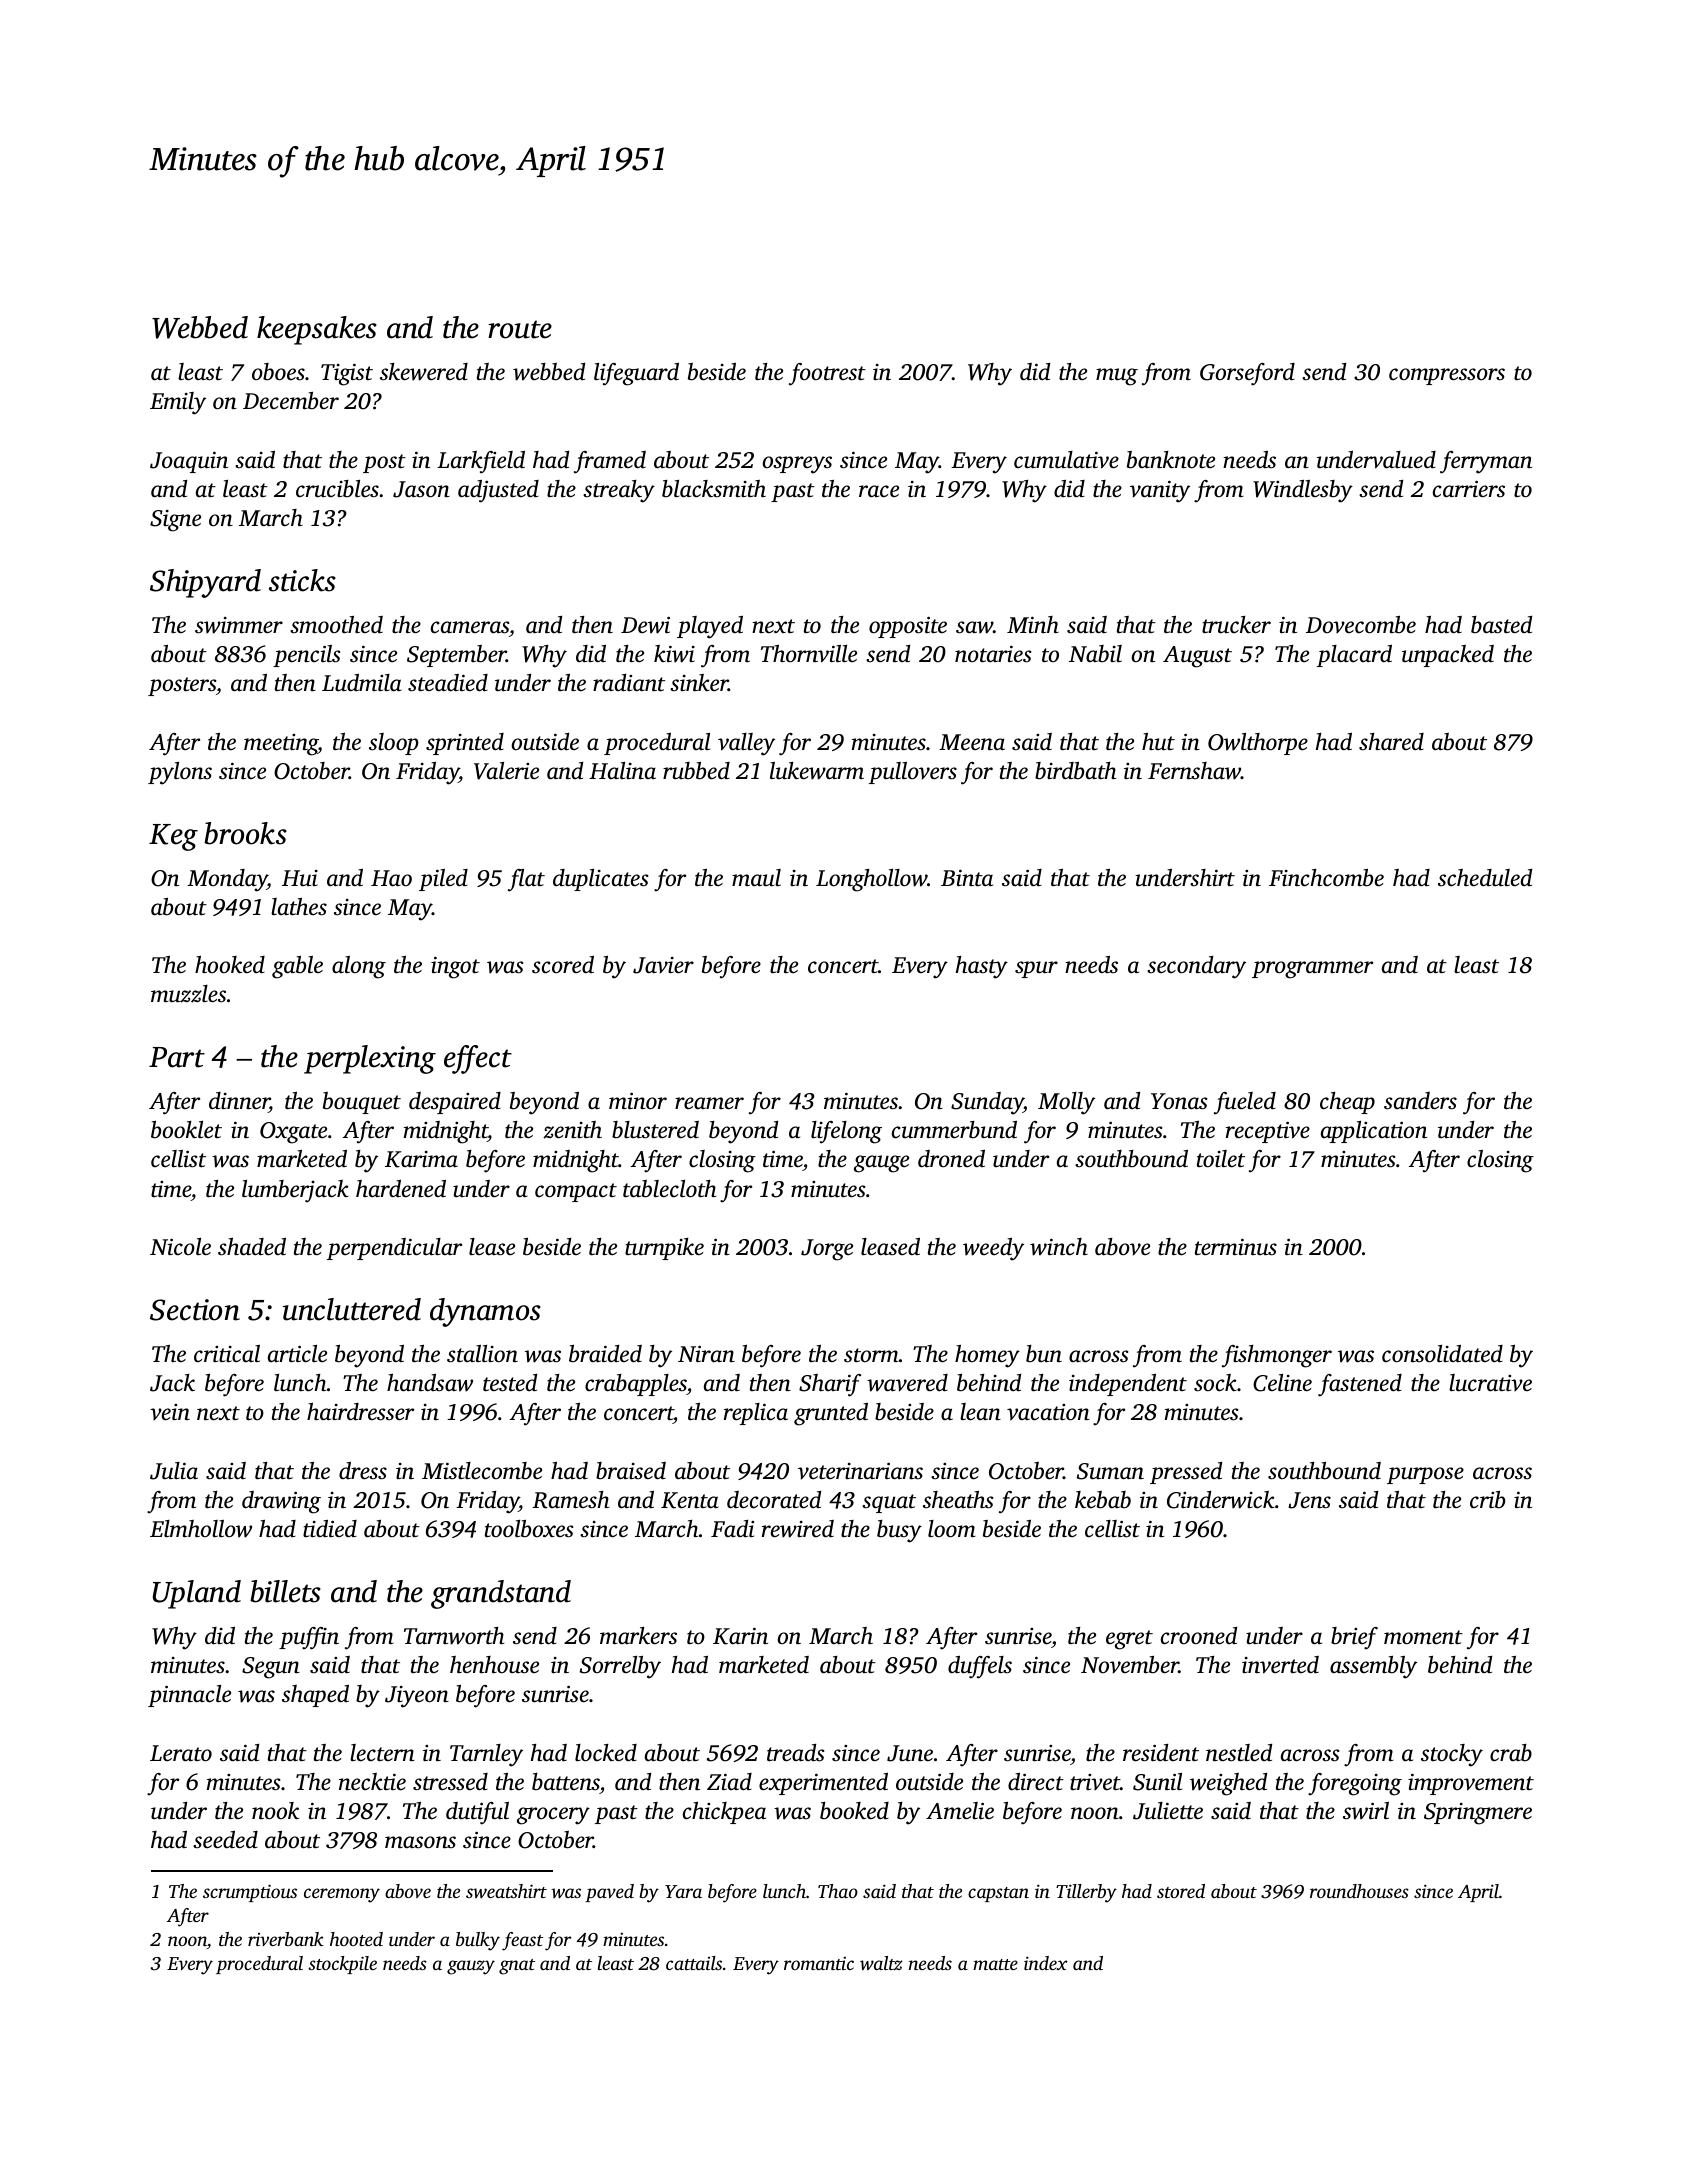  Describe the element at coordinates (871, 880) in the image. I see `Longhollow` at that location.
